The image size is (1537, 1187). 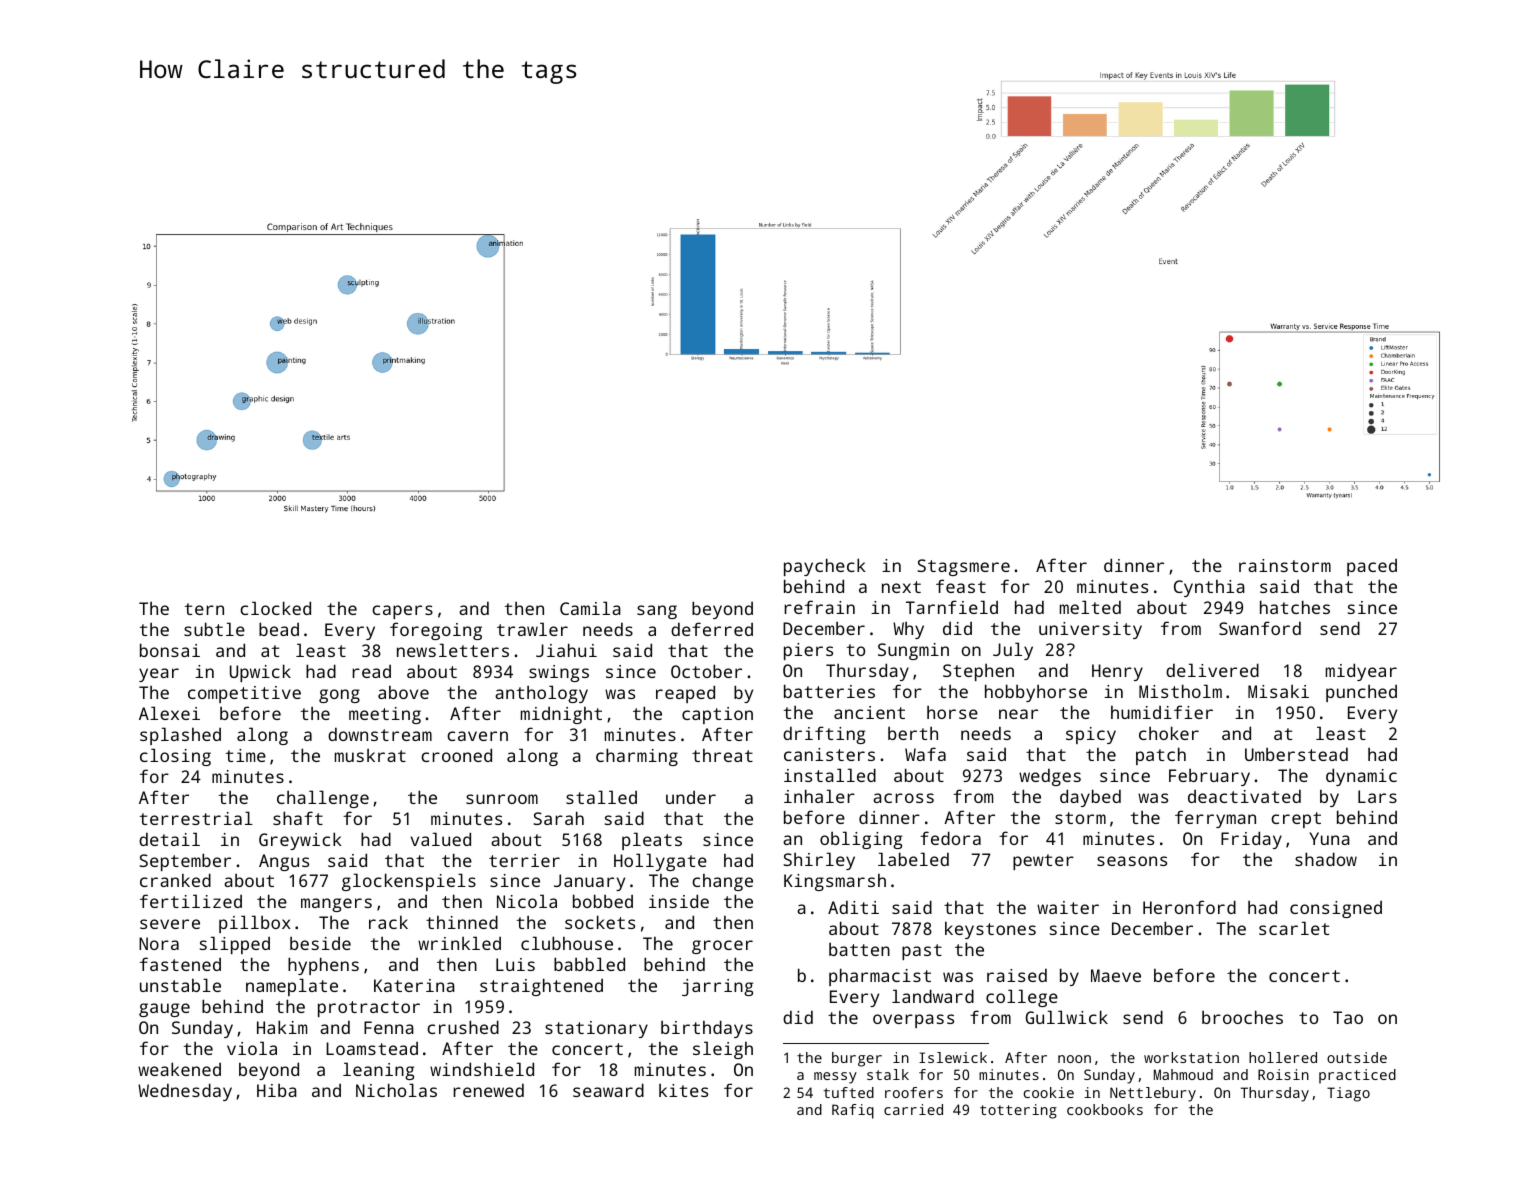 I want to click on detail, so click(x=169, y=839).
